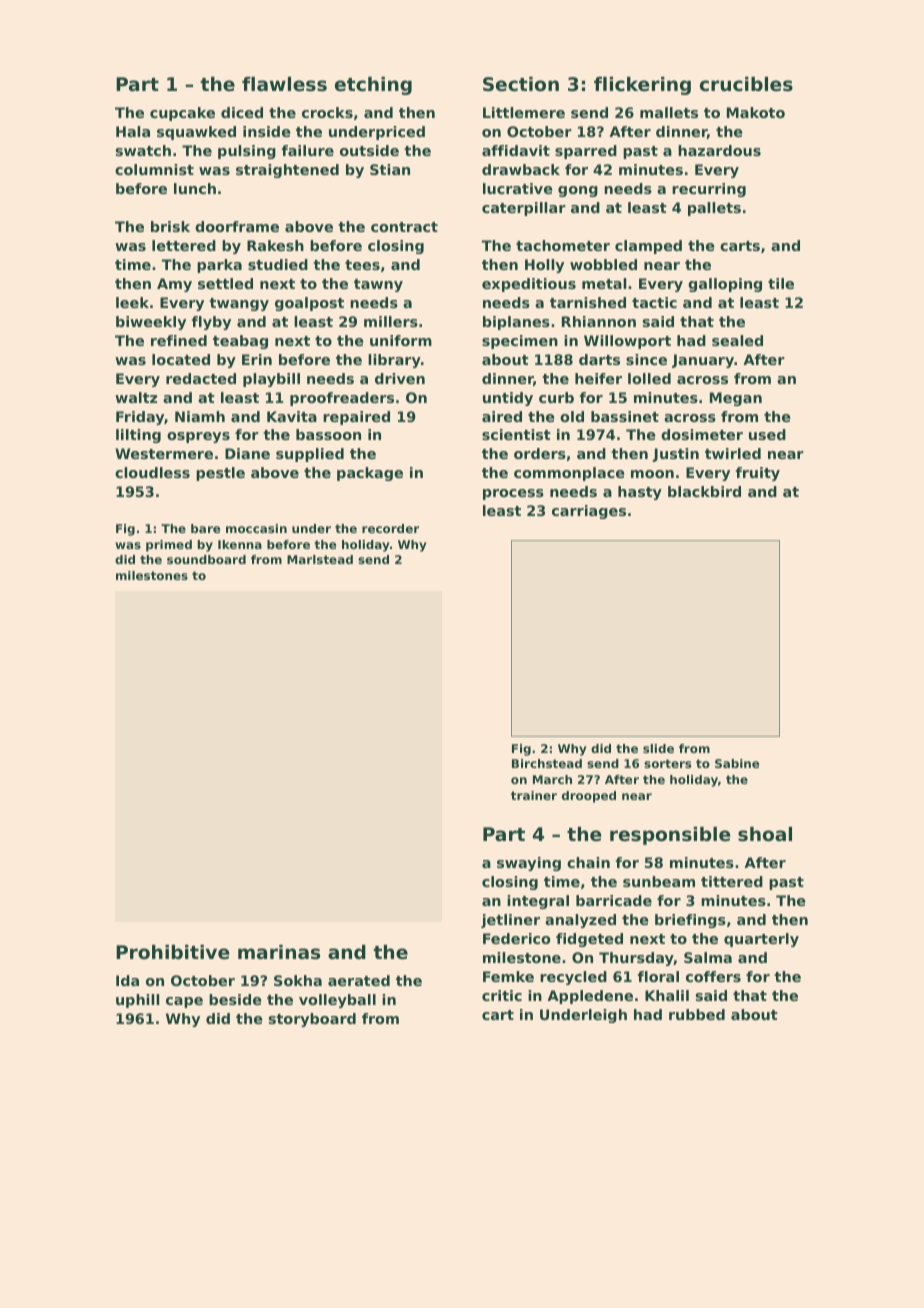  What do you see at coordinates (534, 795) in the screenshot?
I see `trainer` at bounding box center [534, 795].
